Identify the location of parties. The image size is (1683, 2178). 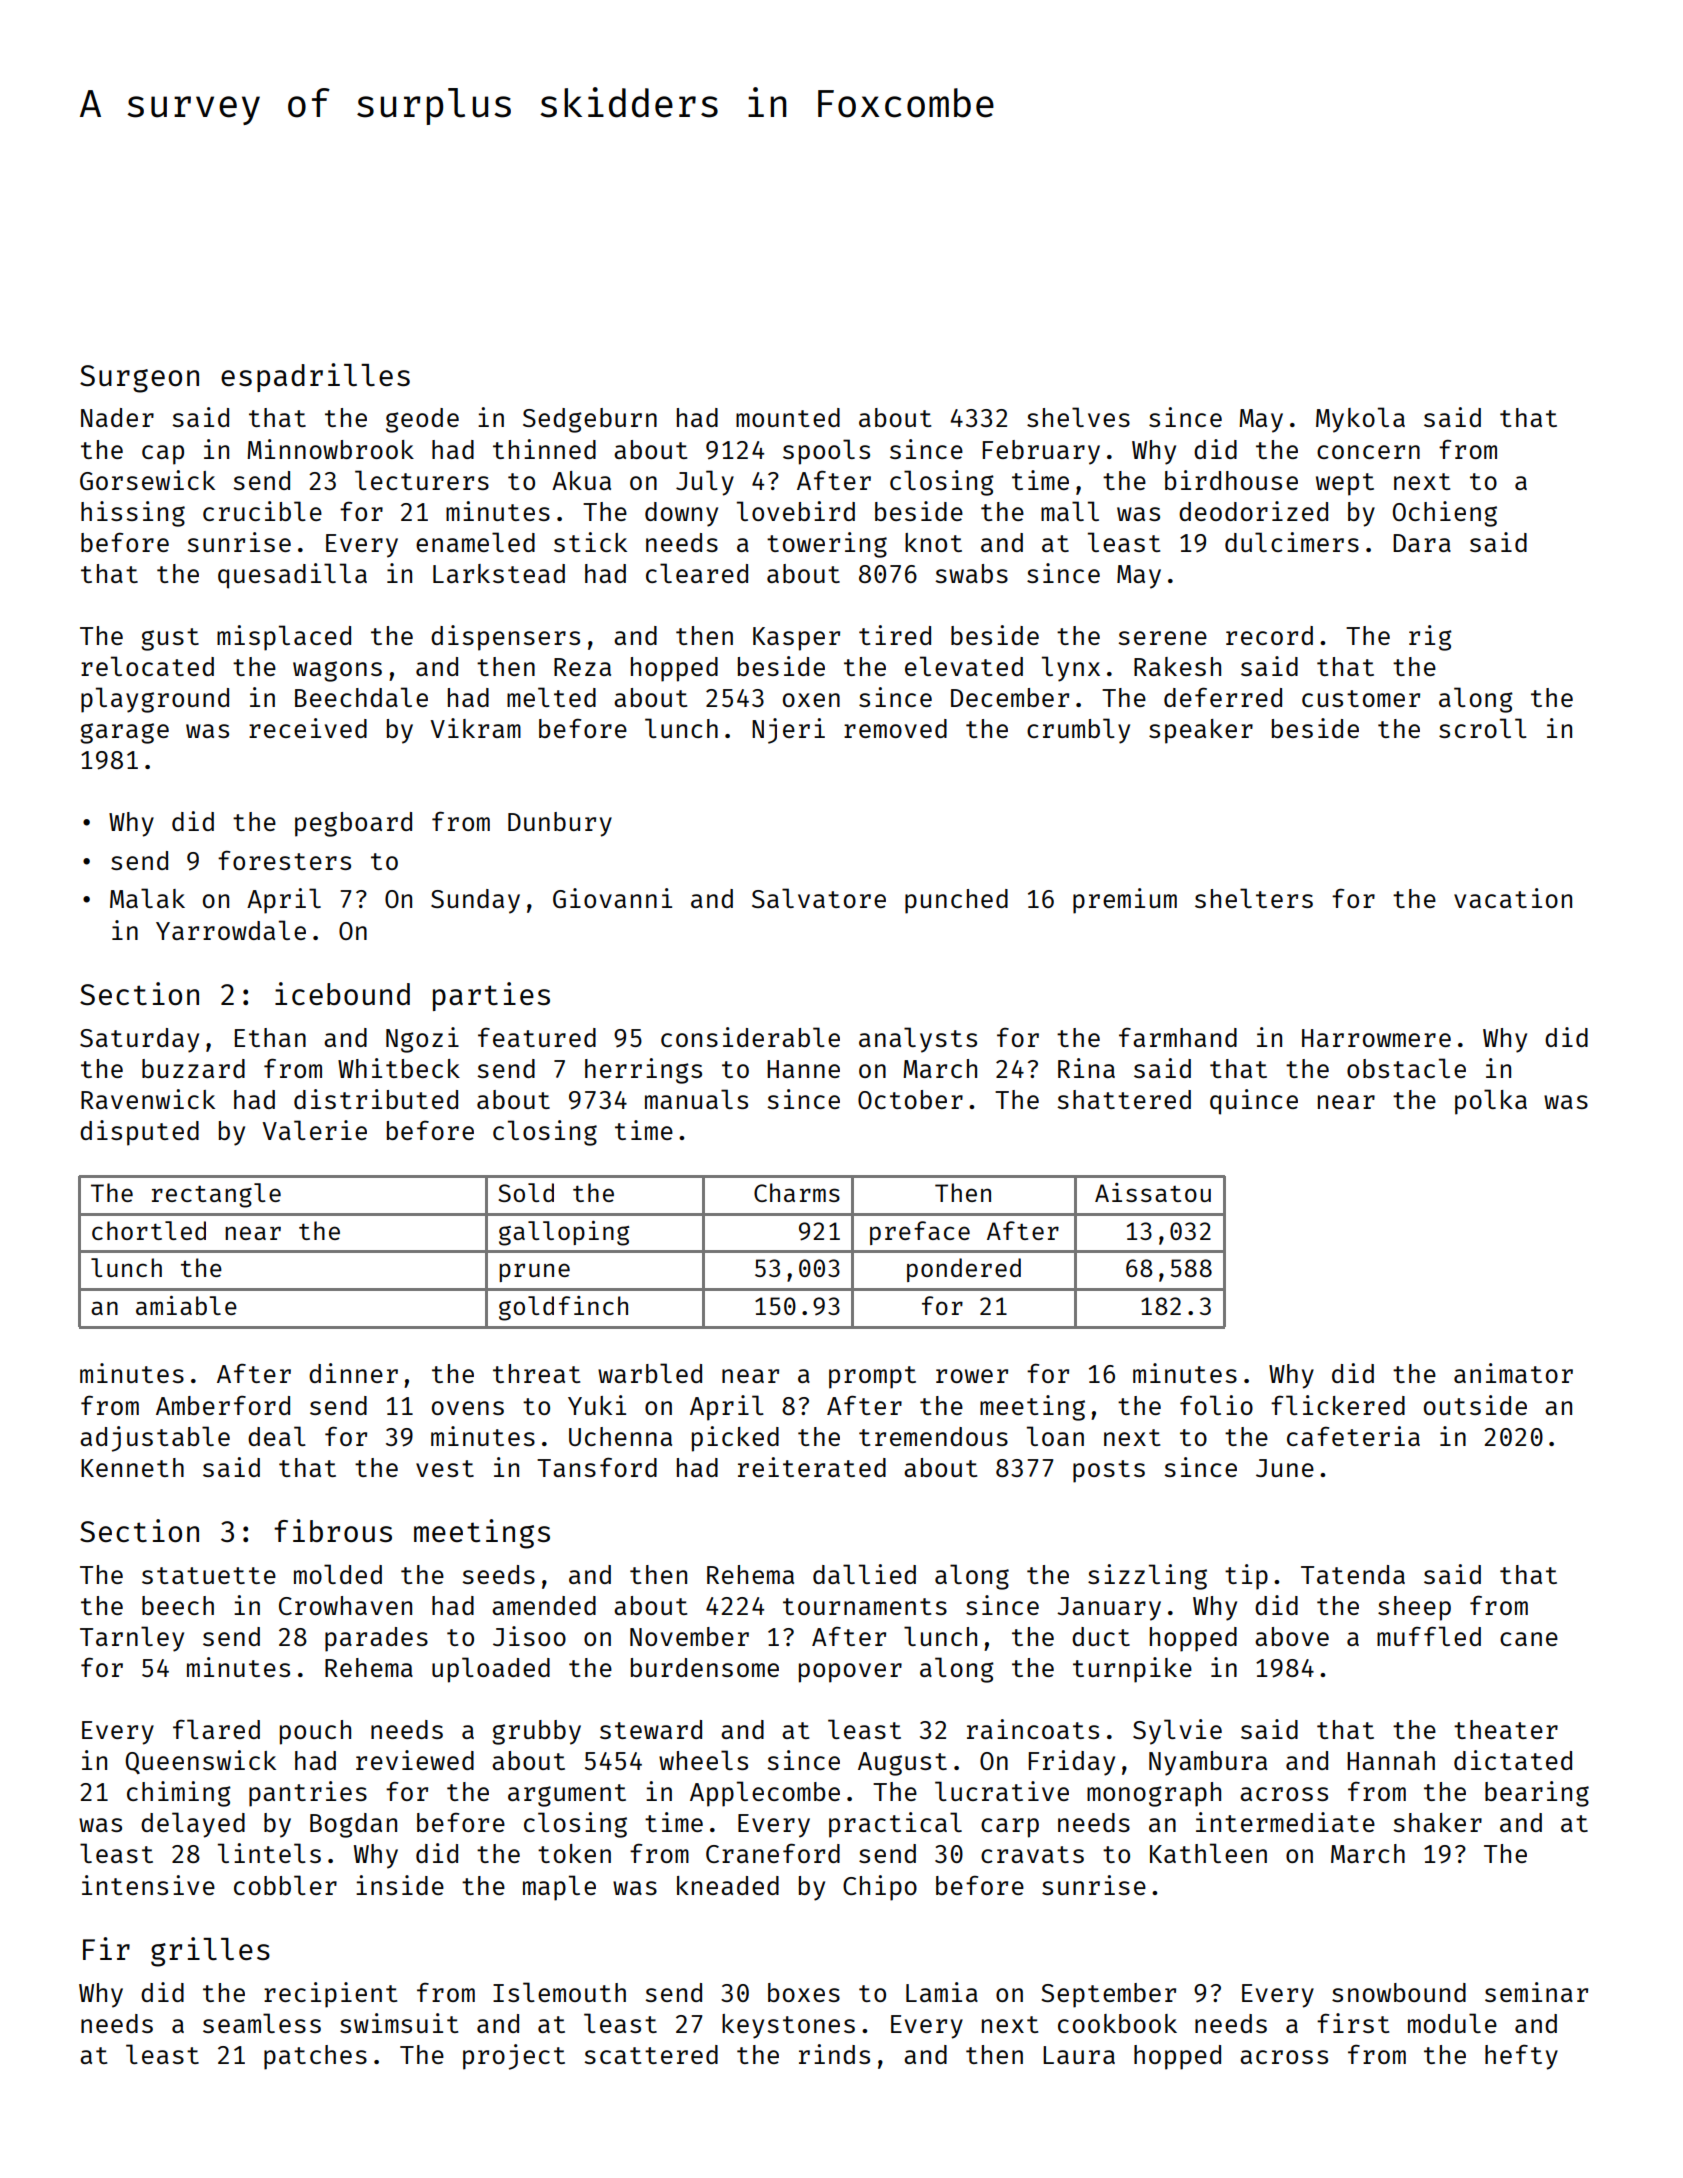
(491, 996).
